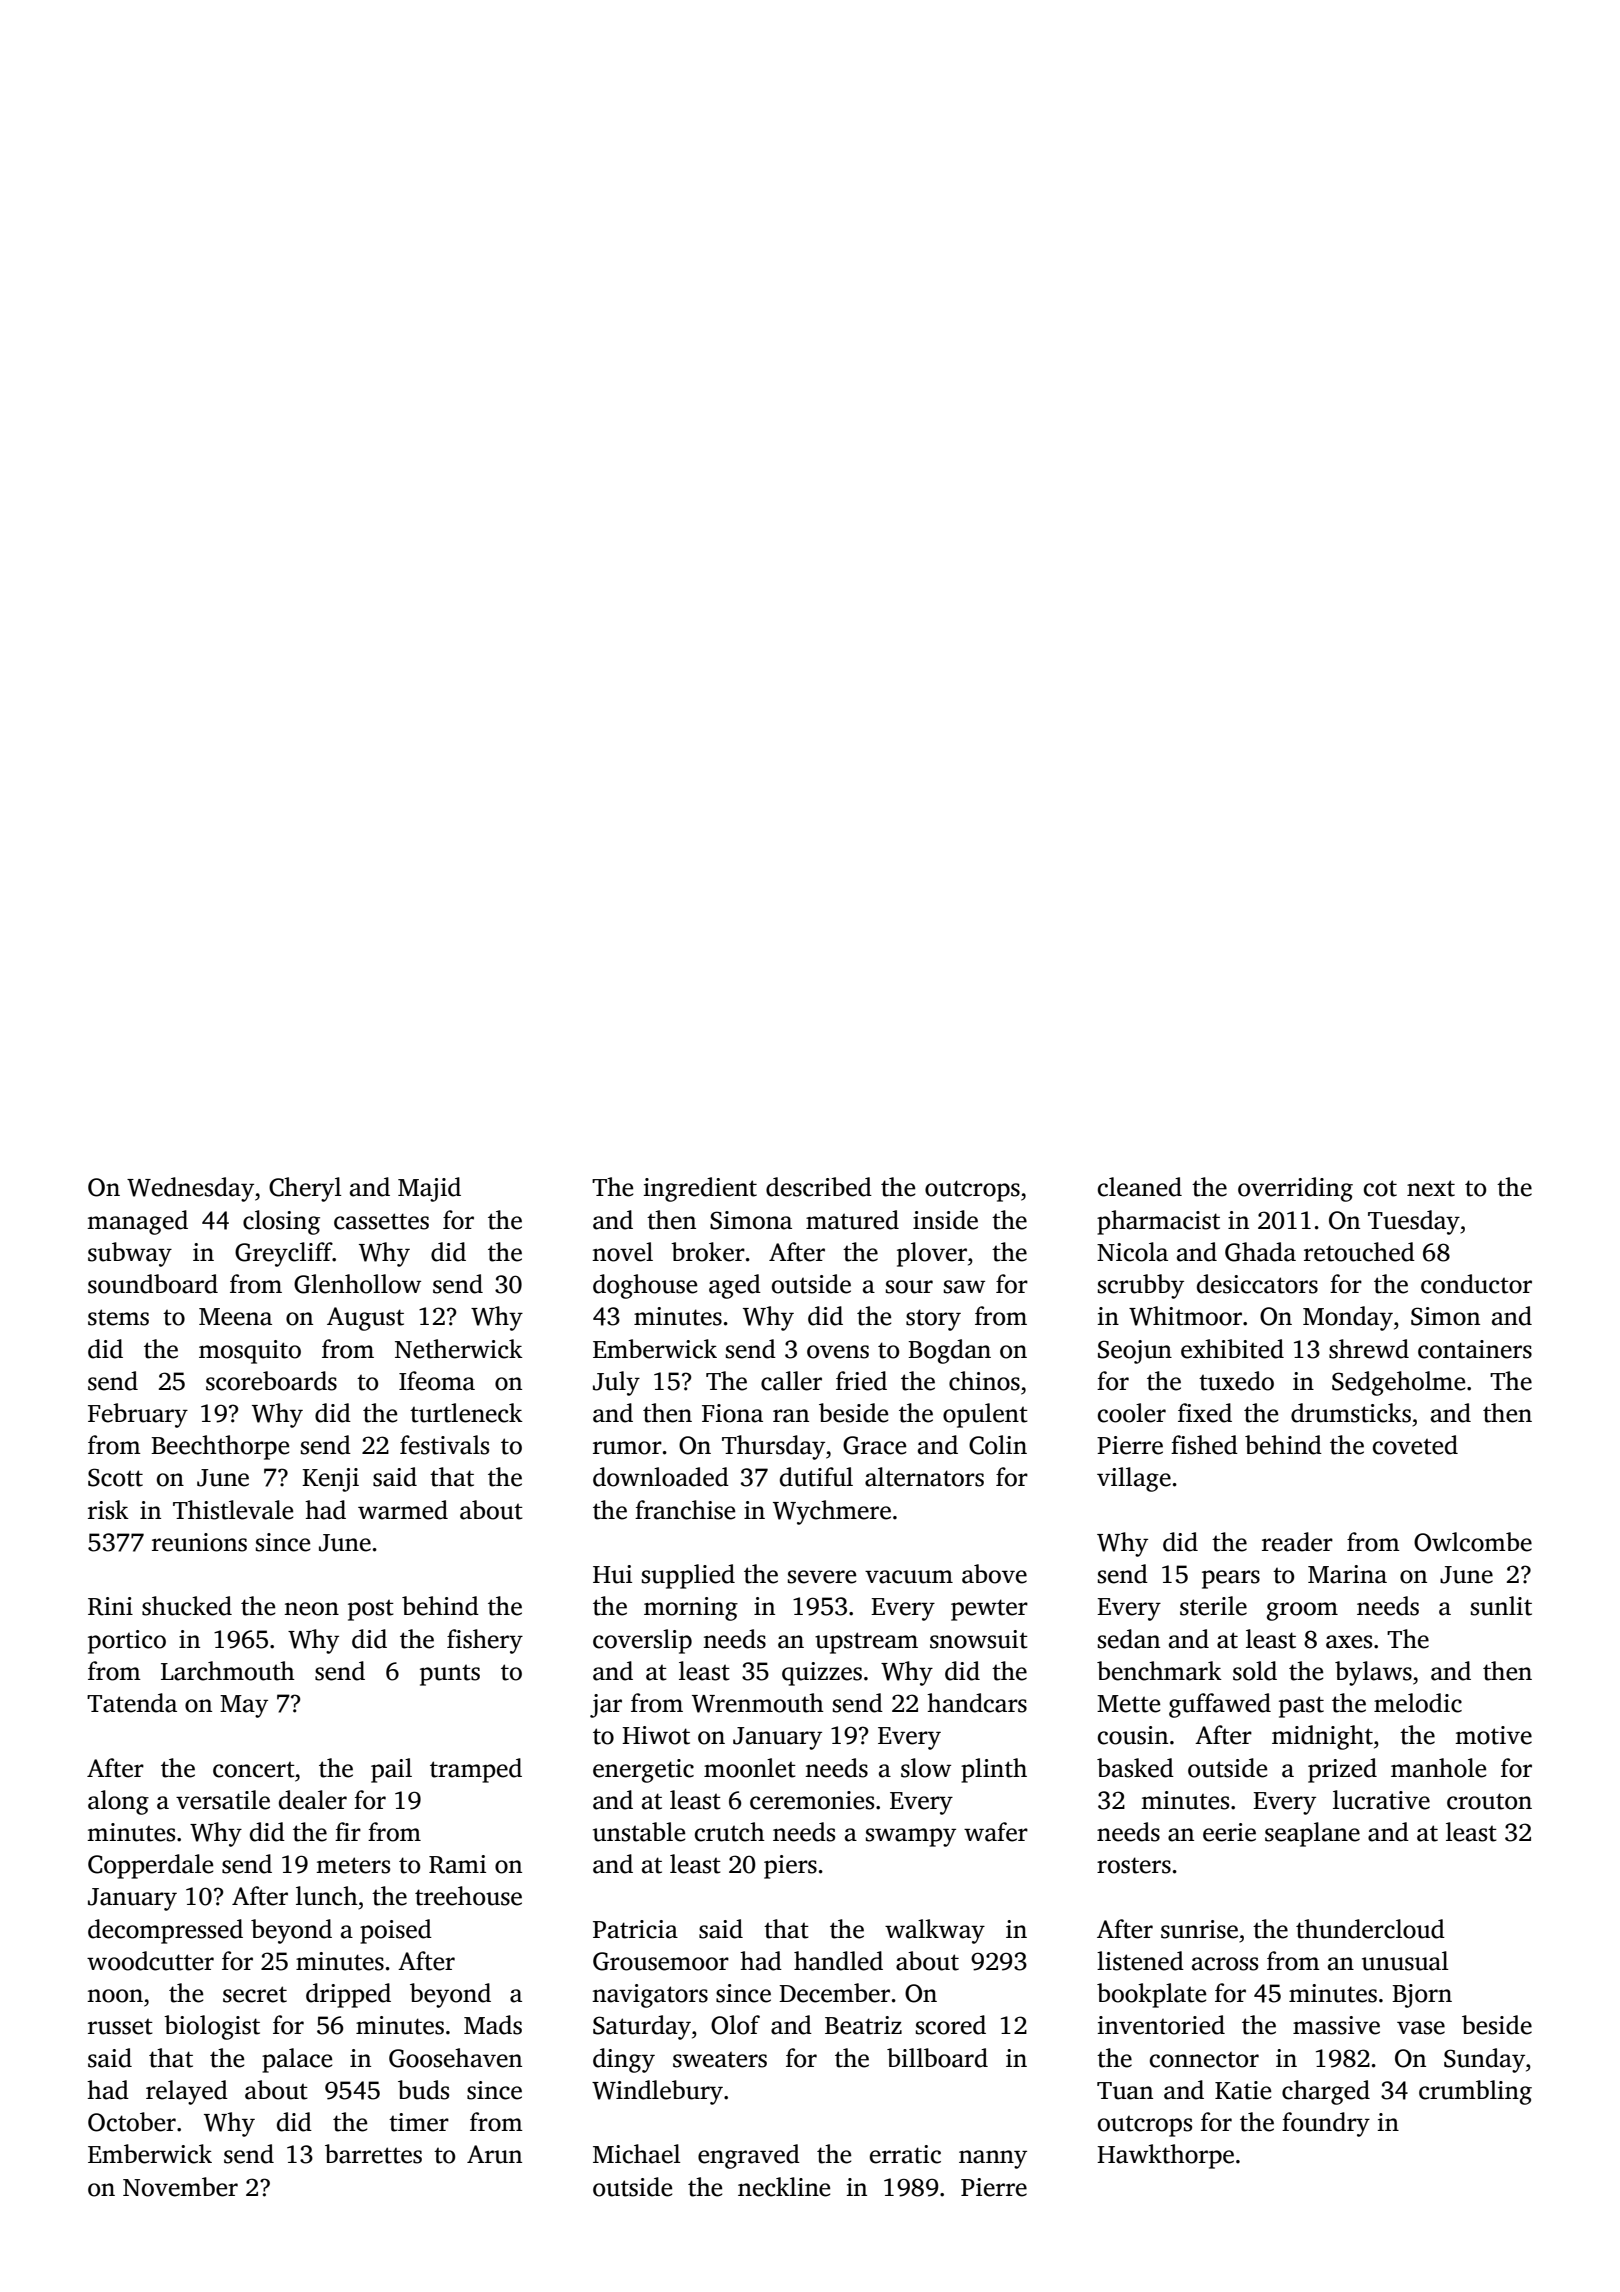  I want to click on November, so click(180, 2187).
